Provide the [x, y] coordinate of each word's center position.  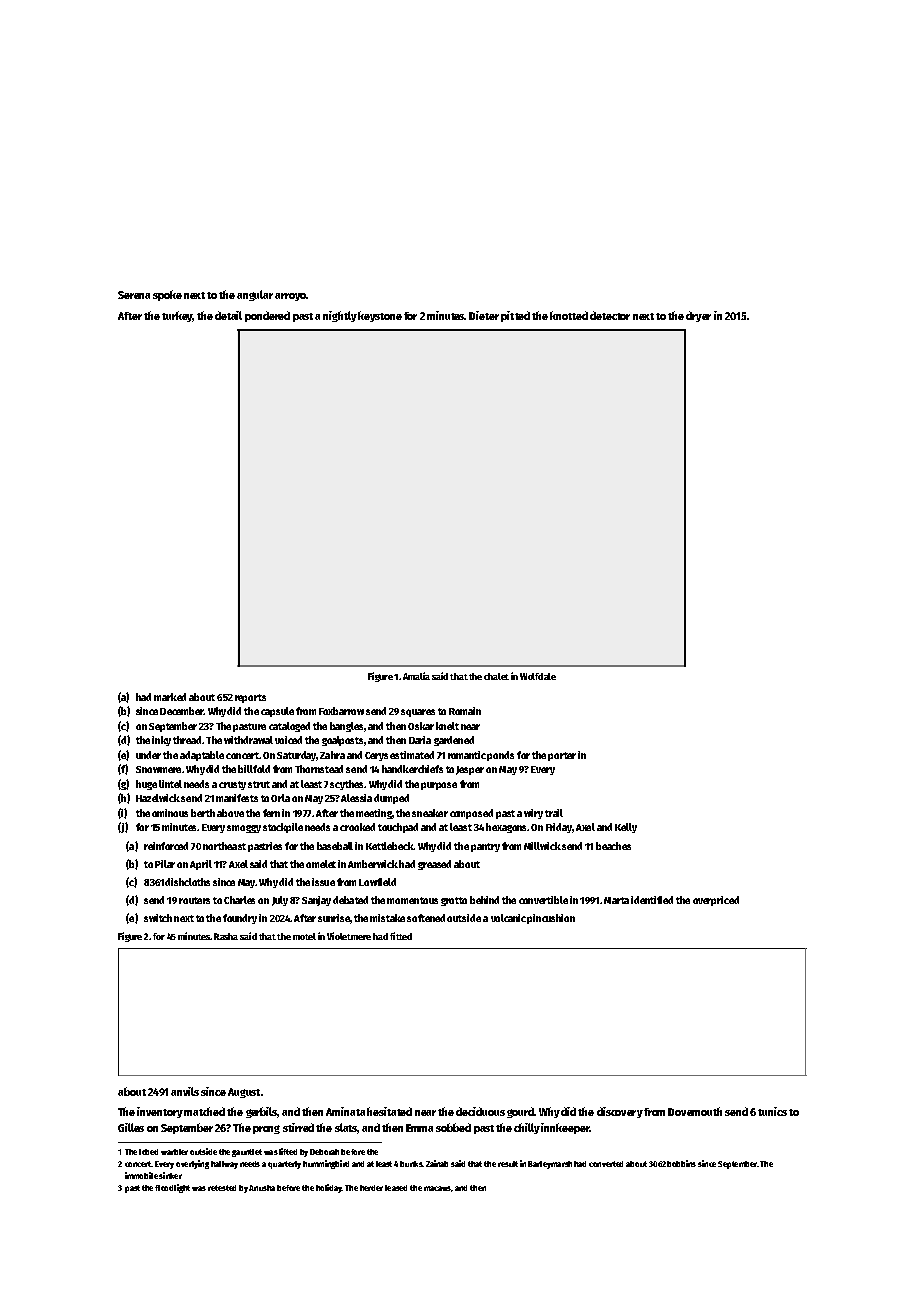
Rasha [226, 936]
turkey [177, 316]
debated [350, 900]
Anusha [262, 1188]
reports [250, 698]
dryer [698, 316]
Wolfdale [538, 676]
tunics [772, 1111]
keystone [380, 316]
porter [562, 756]
